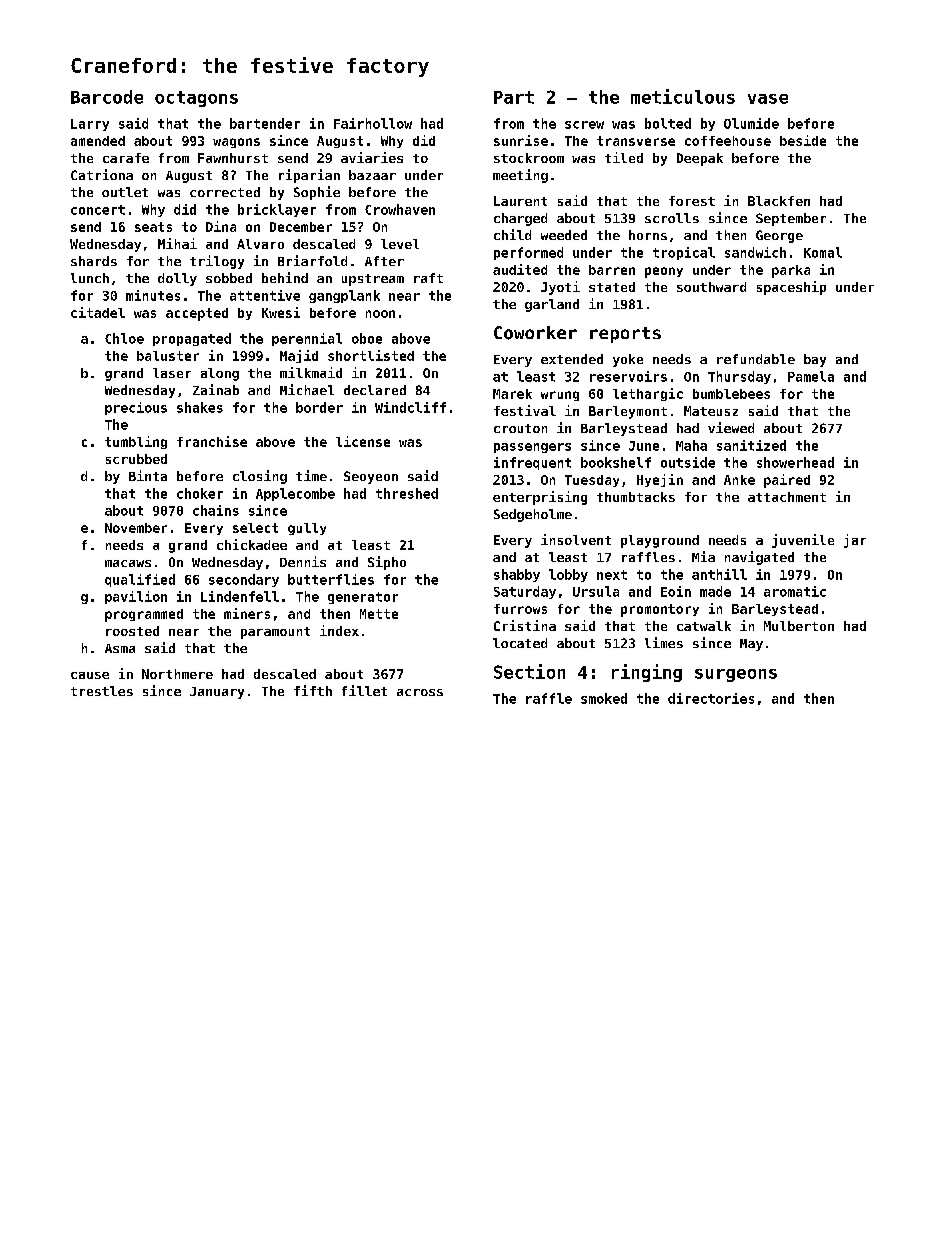  I want to click on vase, so click(768, 99).
